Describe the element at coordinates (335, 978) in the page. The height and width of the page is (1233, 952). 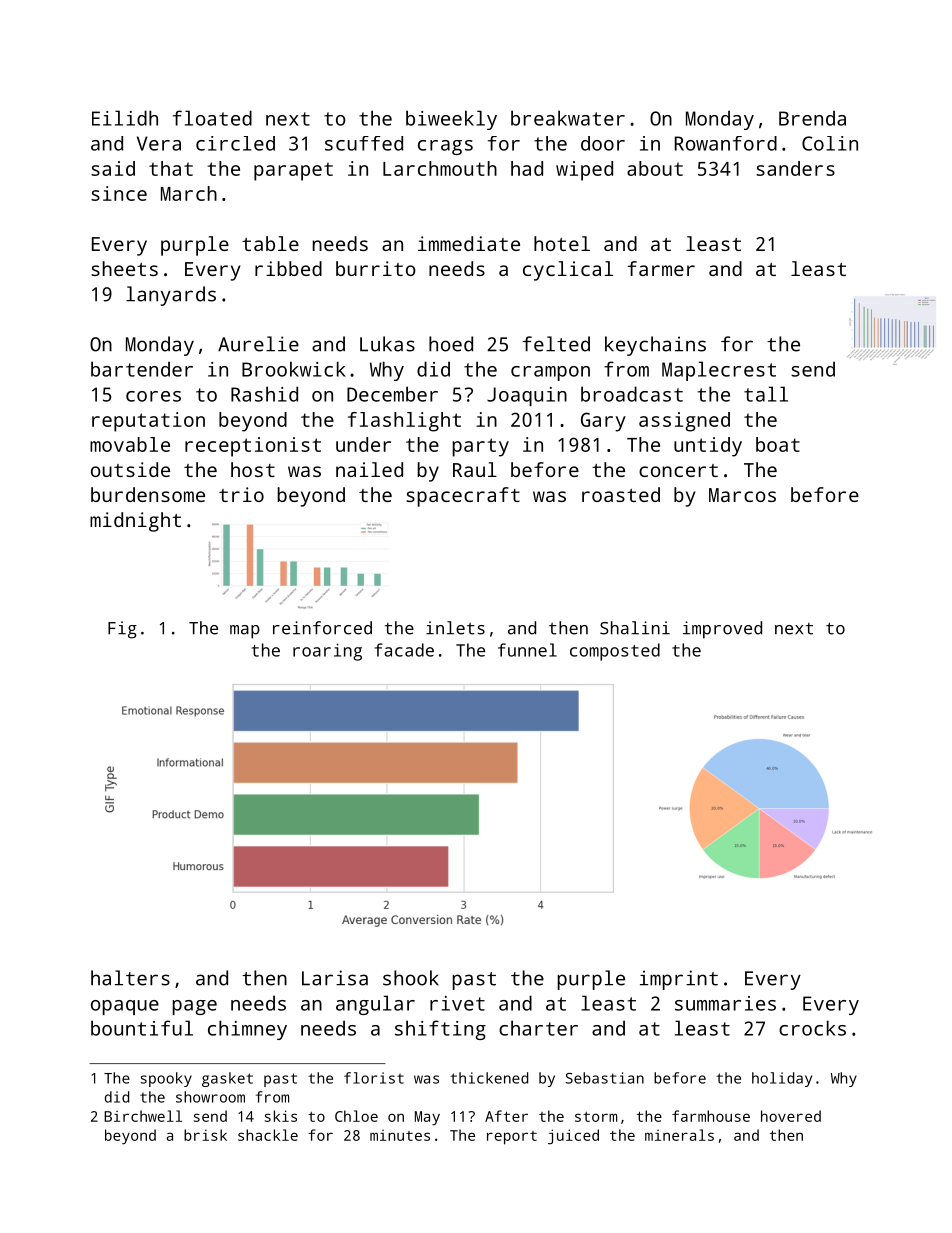
I see `Larisa` at that location.
